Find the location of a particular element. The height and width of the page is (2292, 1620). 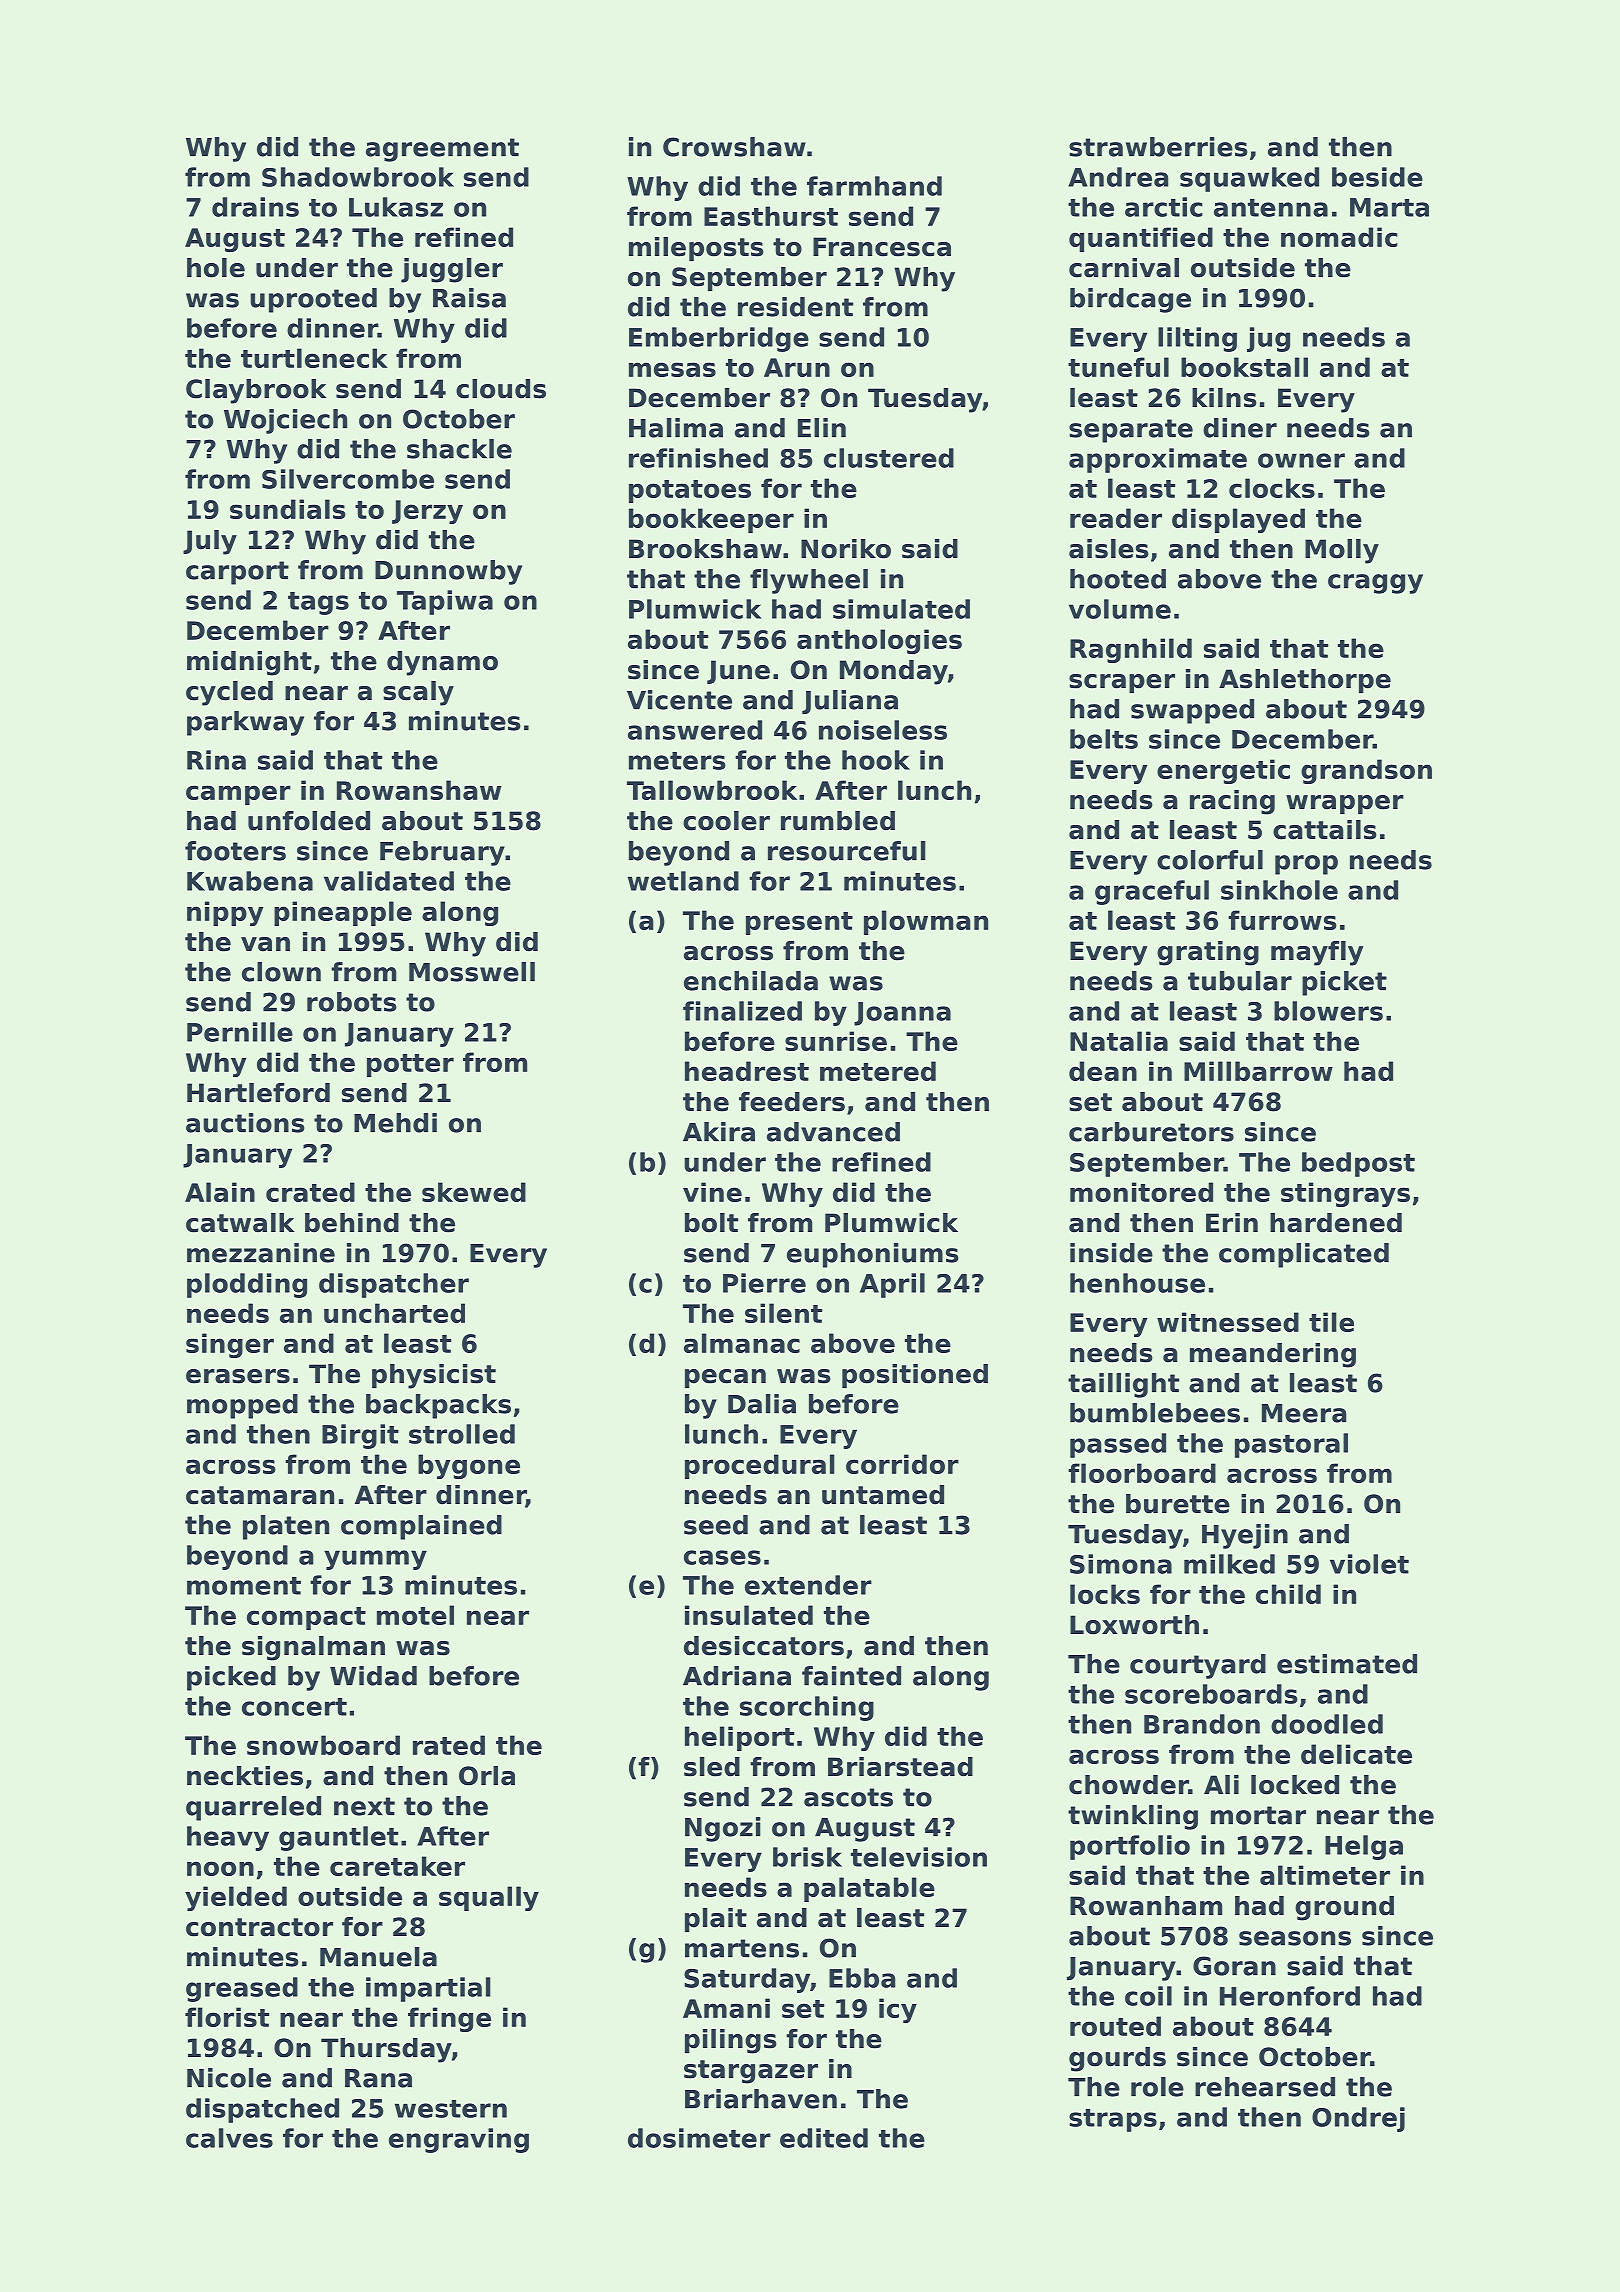

arctic is located at coordinates (1163, 207).
